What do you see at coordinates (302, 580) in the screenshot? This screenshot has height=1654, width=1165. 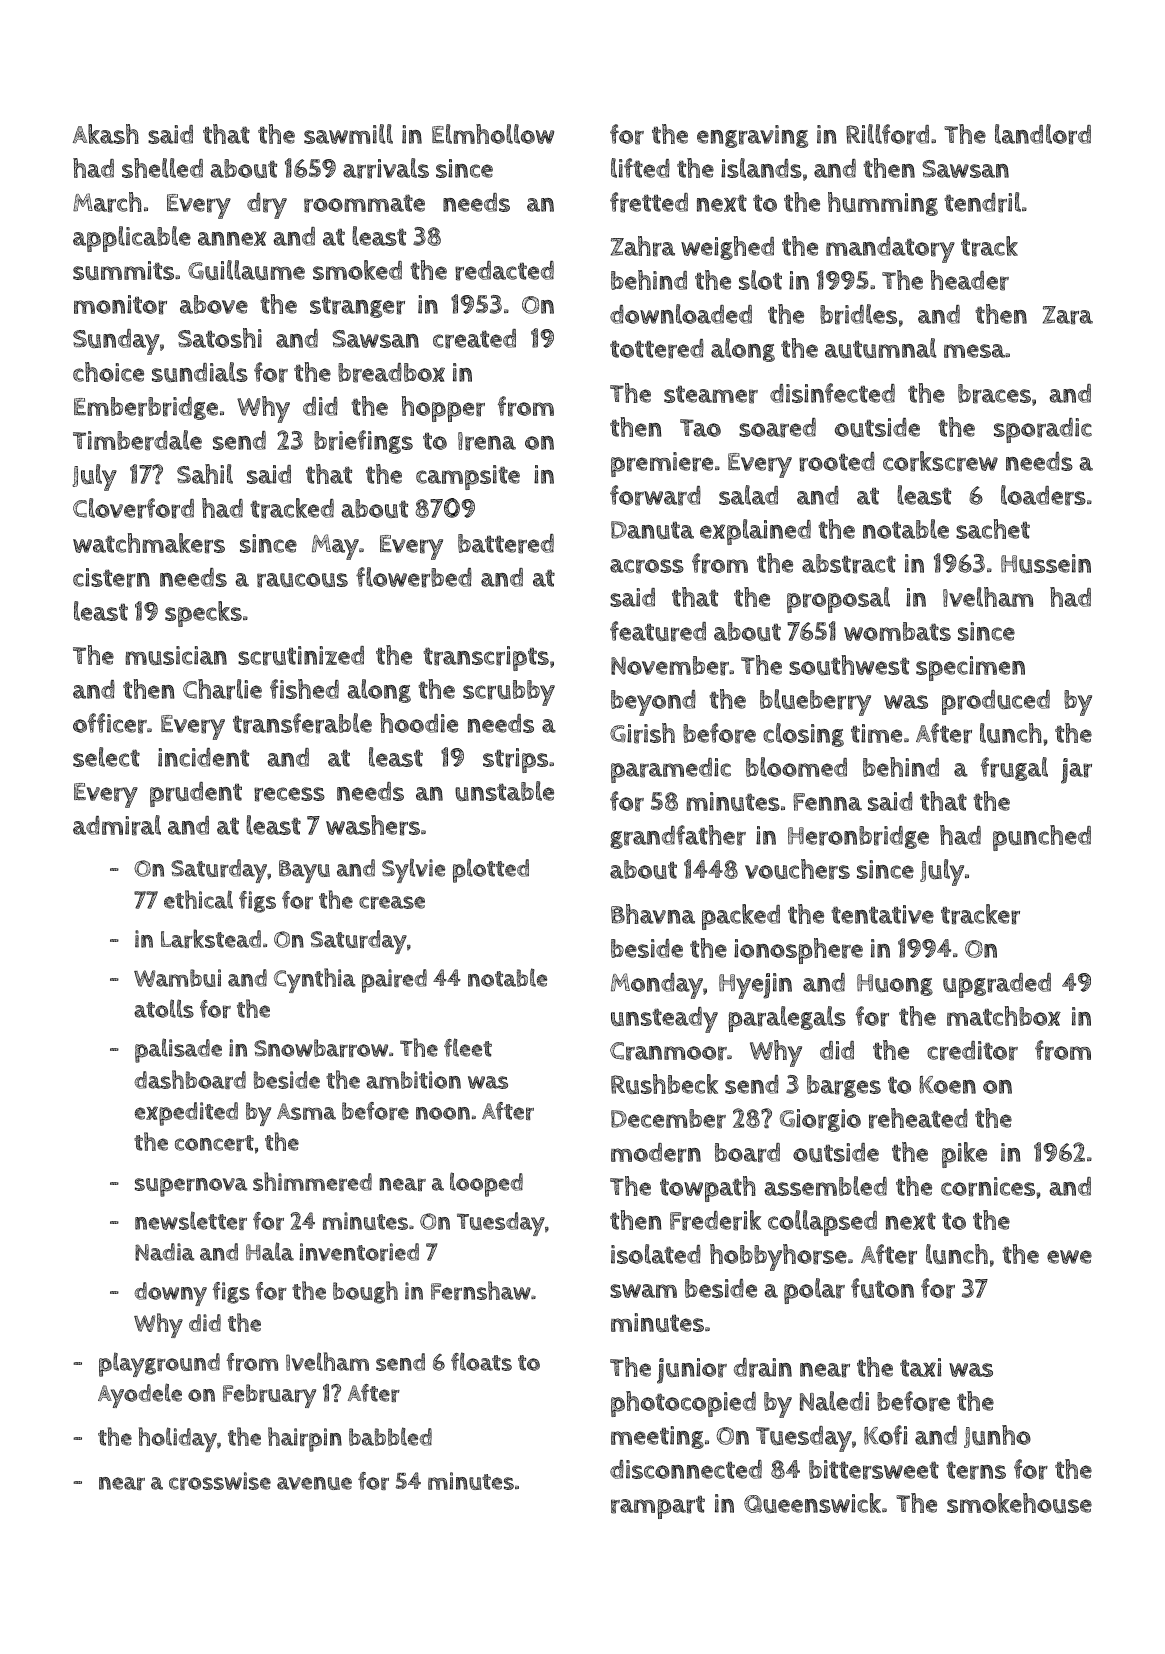 I see `raucous` at bounding box center [302, 580].
